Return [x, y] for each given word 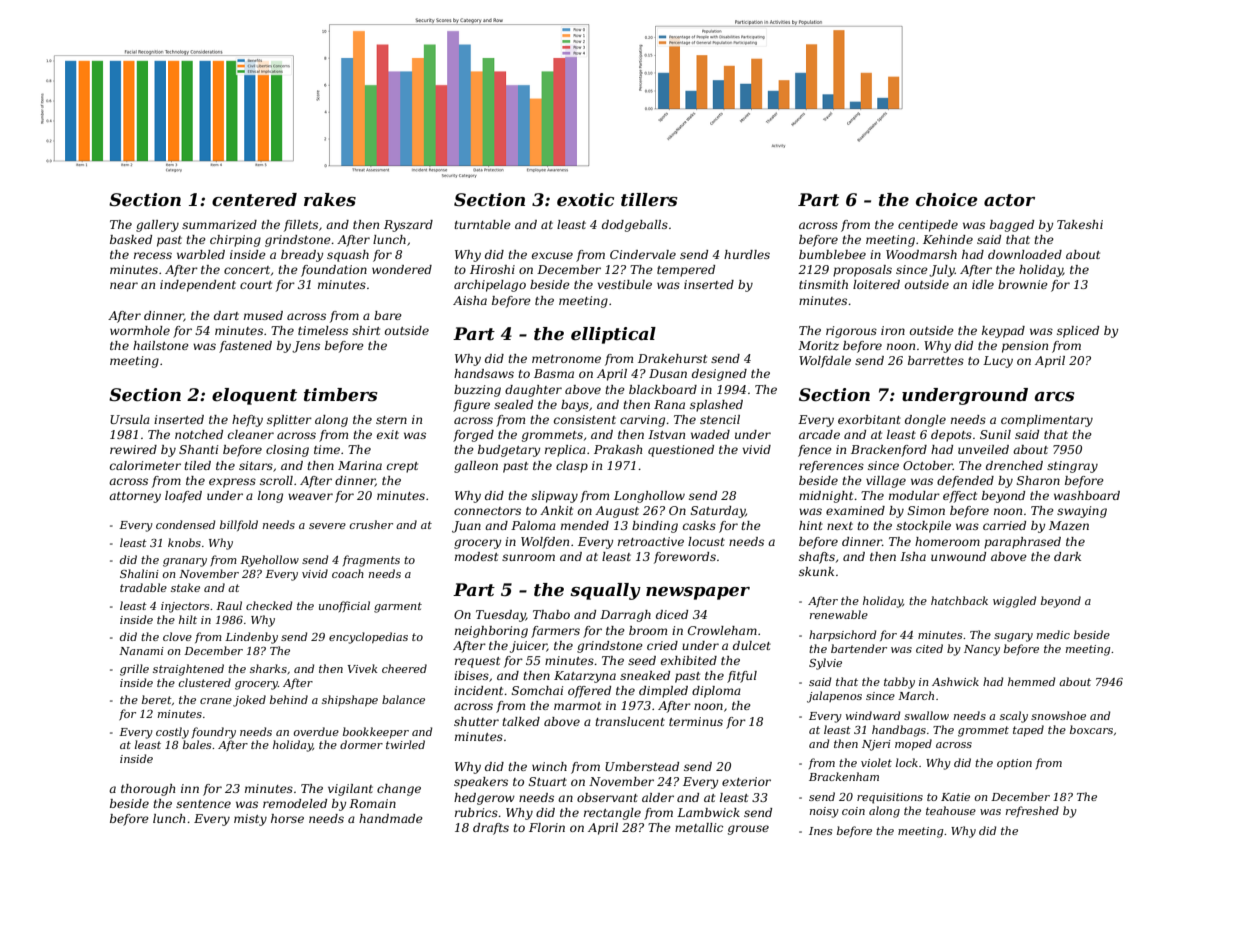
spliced [1078, 332]
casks [699, 525]
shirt [366, 330]
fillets [301, 226]
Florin [547, 827]
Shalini [139, 573]
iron [893, 330]
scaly [1014, 717]
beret [157, 699]
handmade [391, 818]
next [840, 526]
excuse [552, 255]
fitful [742, 677]
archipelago [490, 286]
